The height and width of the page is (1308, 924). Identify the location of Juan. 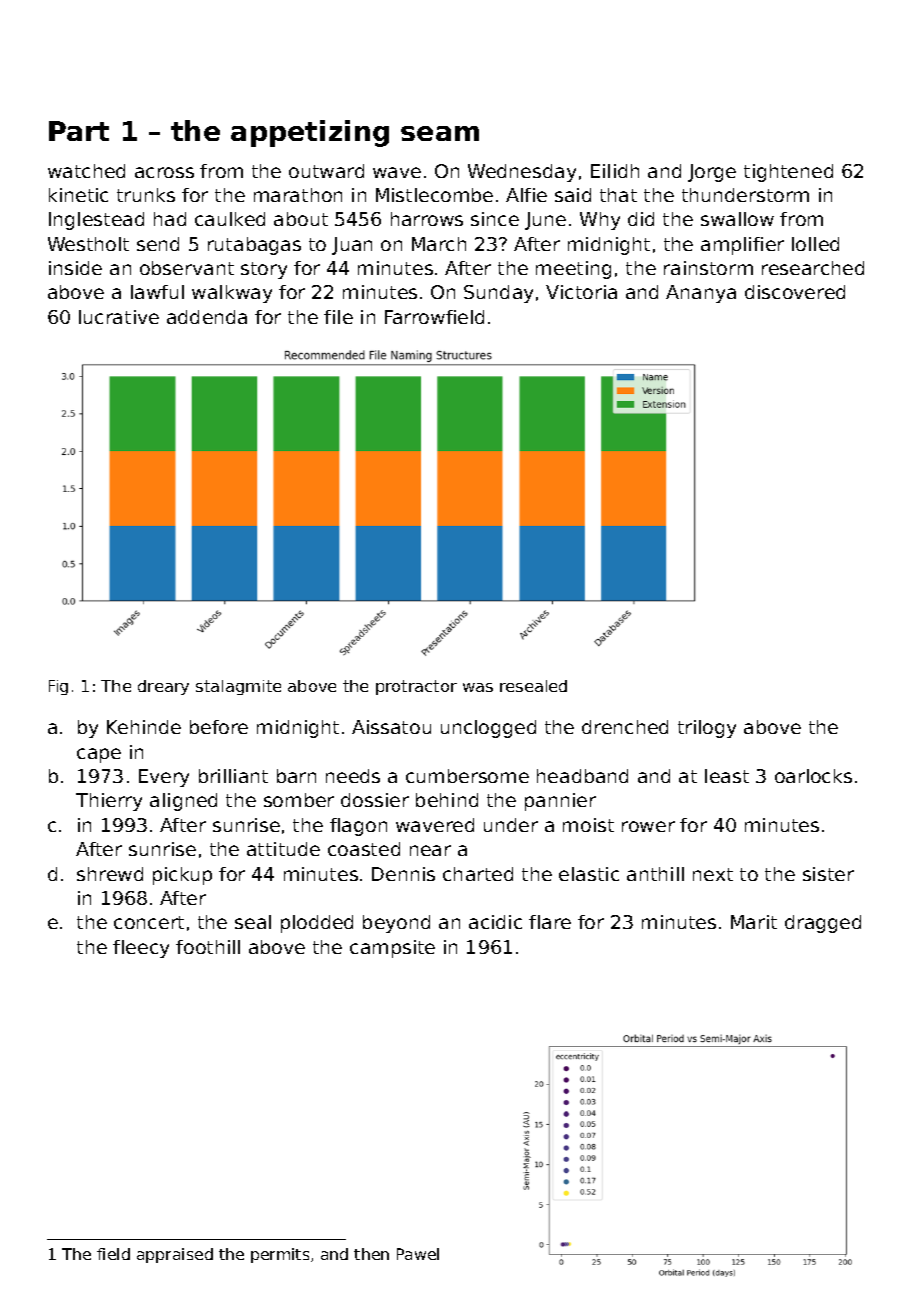
(352, 246).
